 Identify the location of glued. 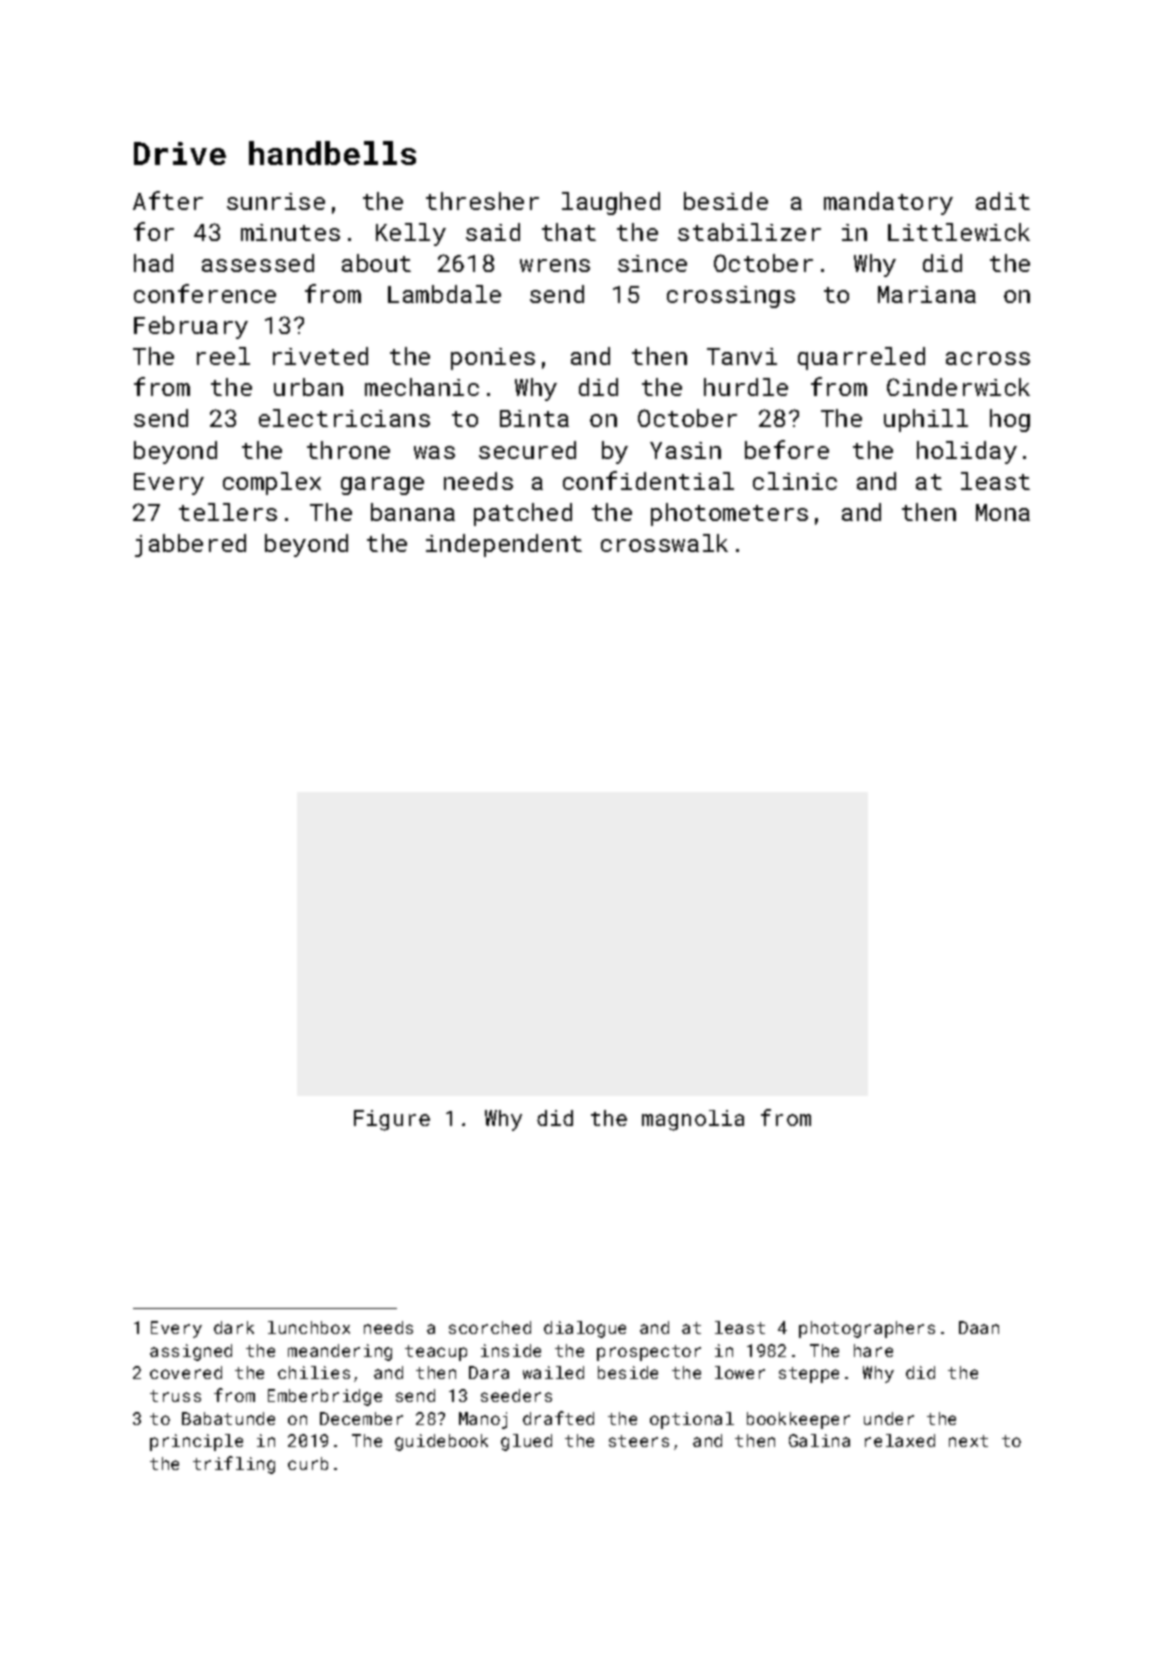
(526, 1442).
